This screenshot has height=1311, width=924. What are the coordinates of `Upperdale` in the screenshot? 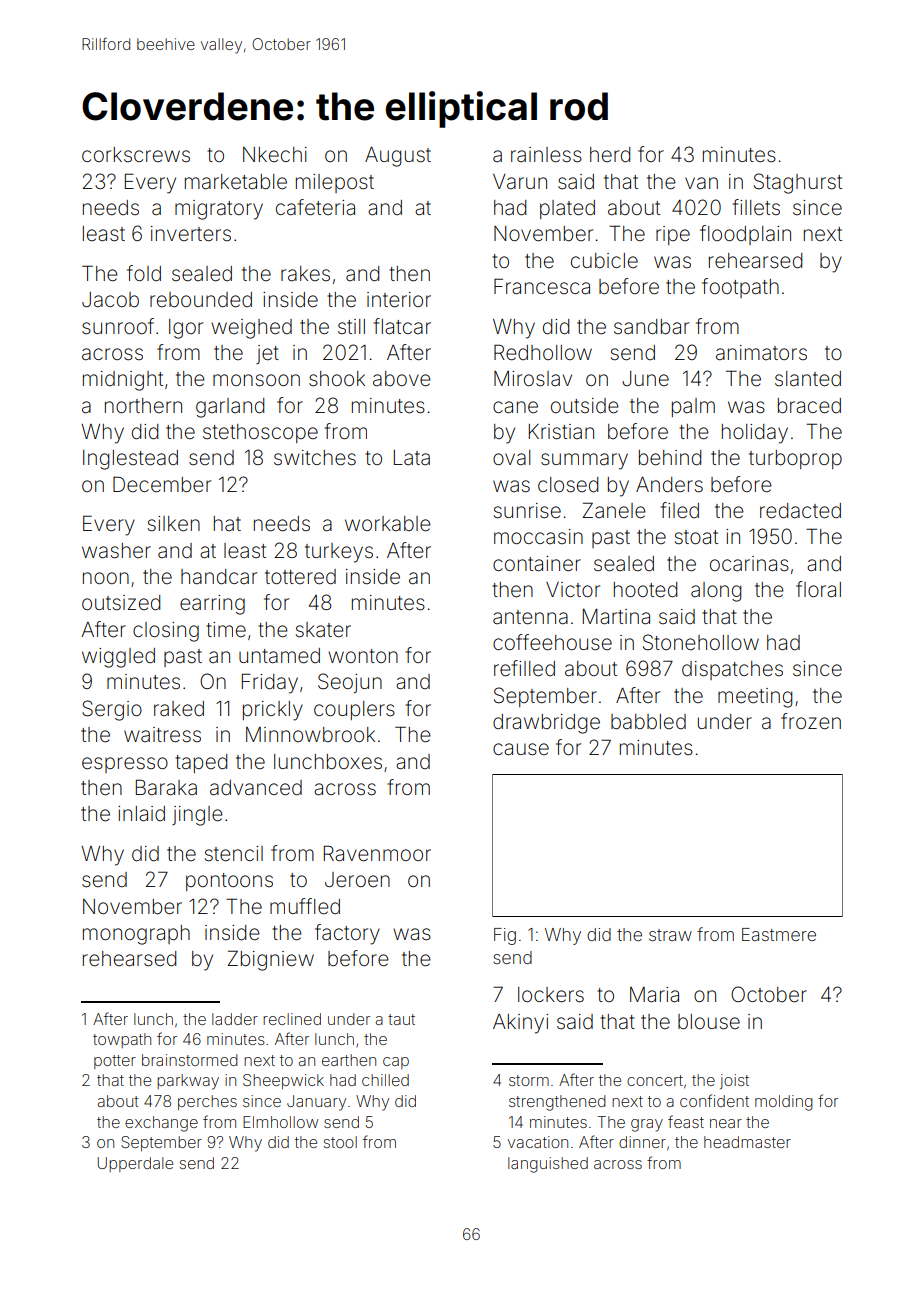 It's located at (135, 1164).
